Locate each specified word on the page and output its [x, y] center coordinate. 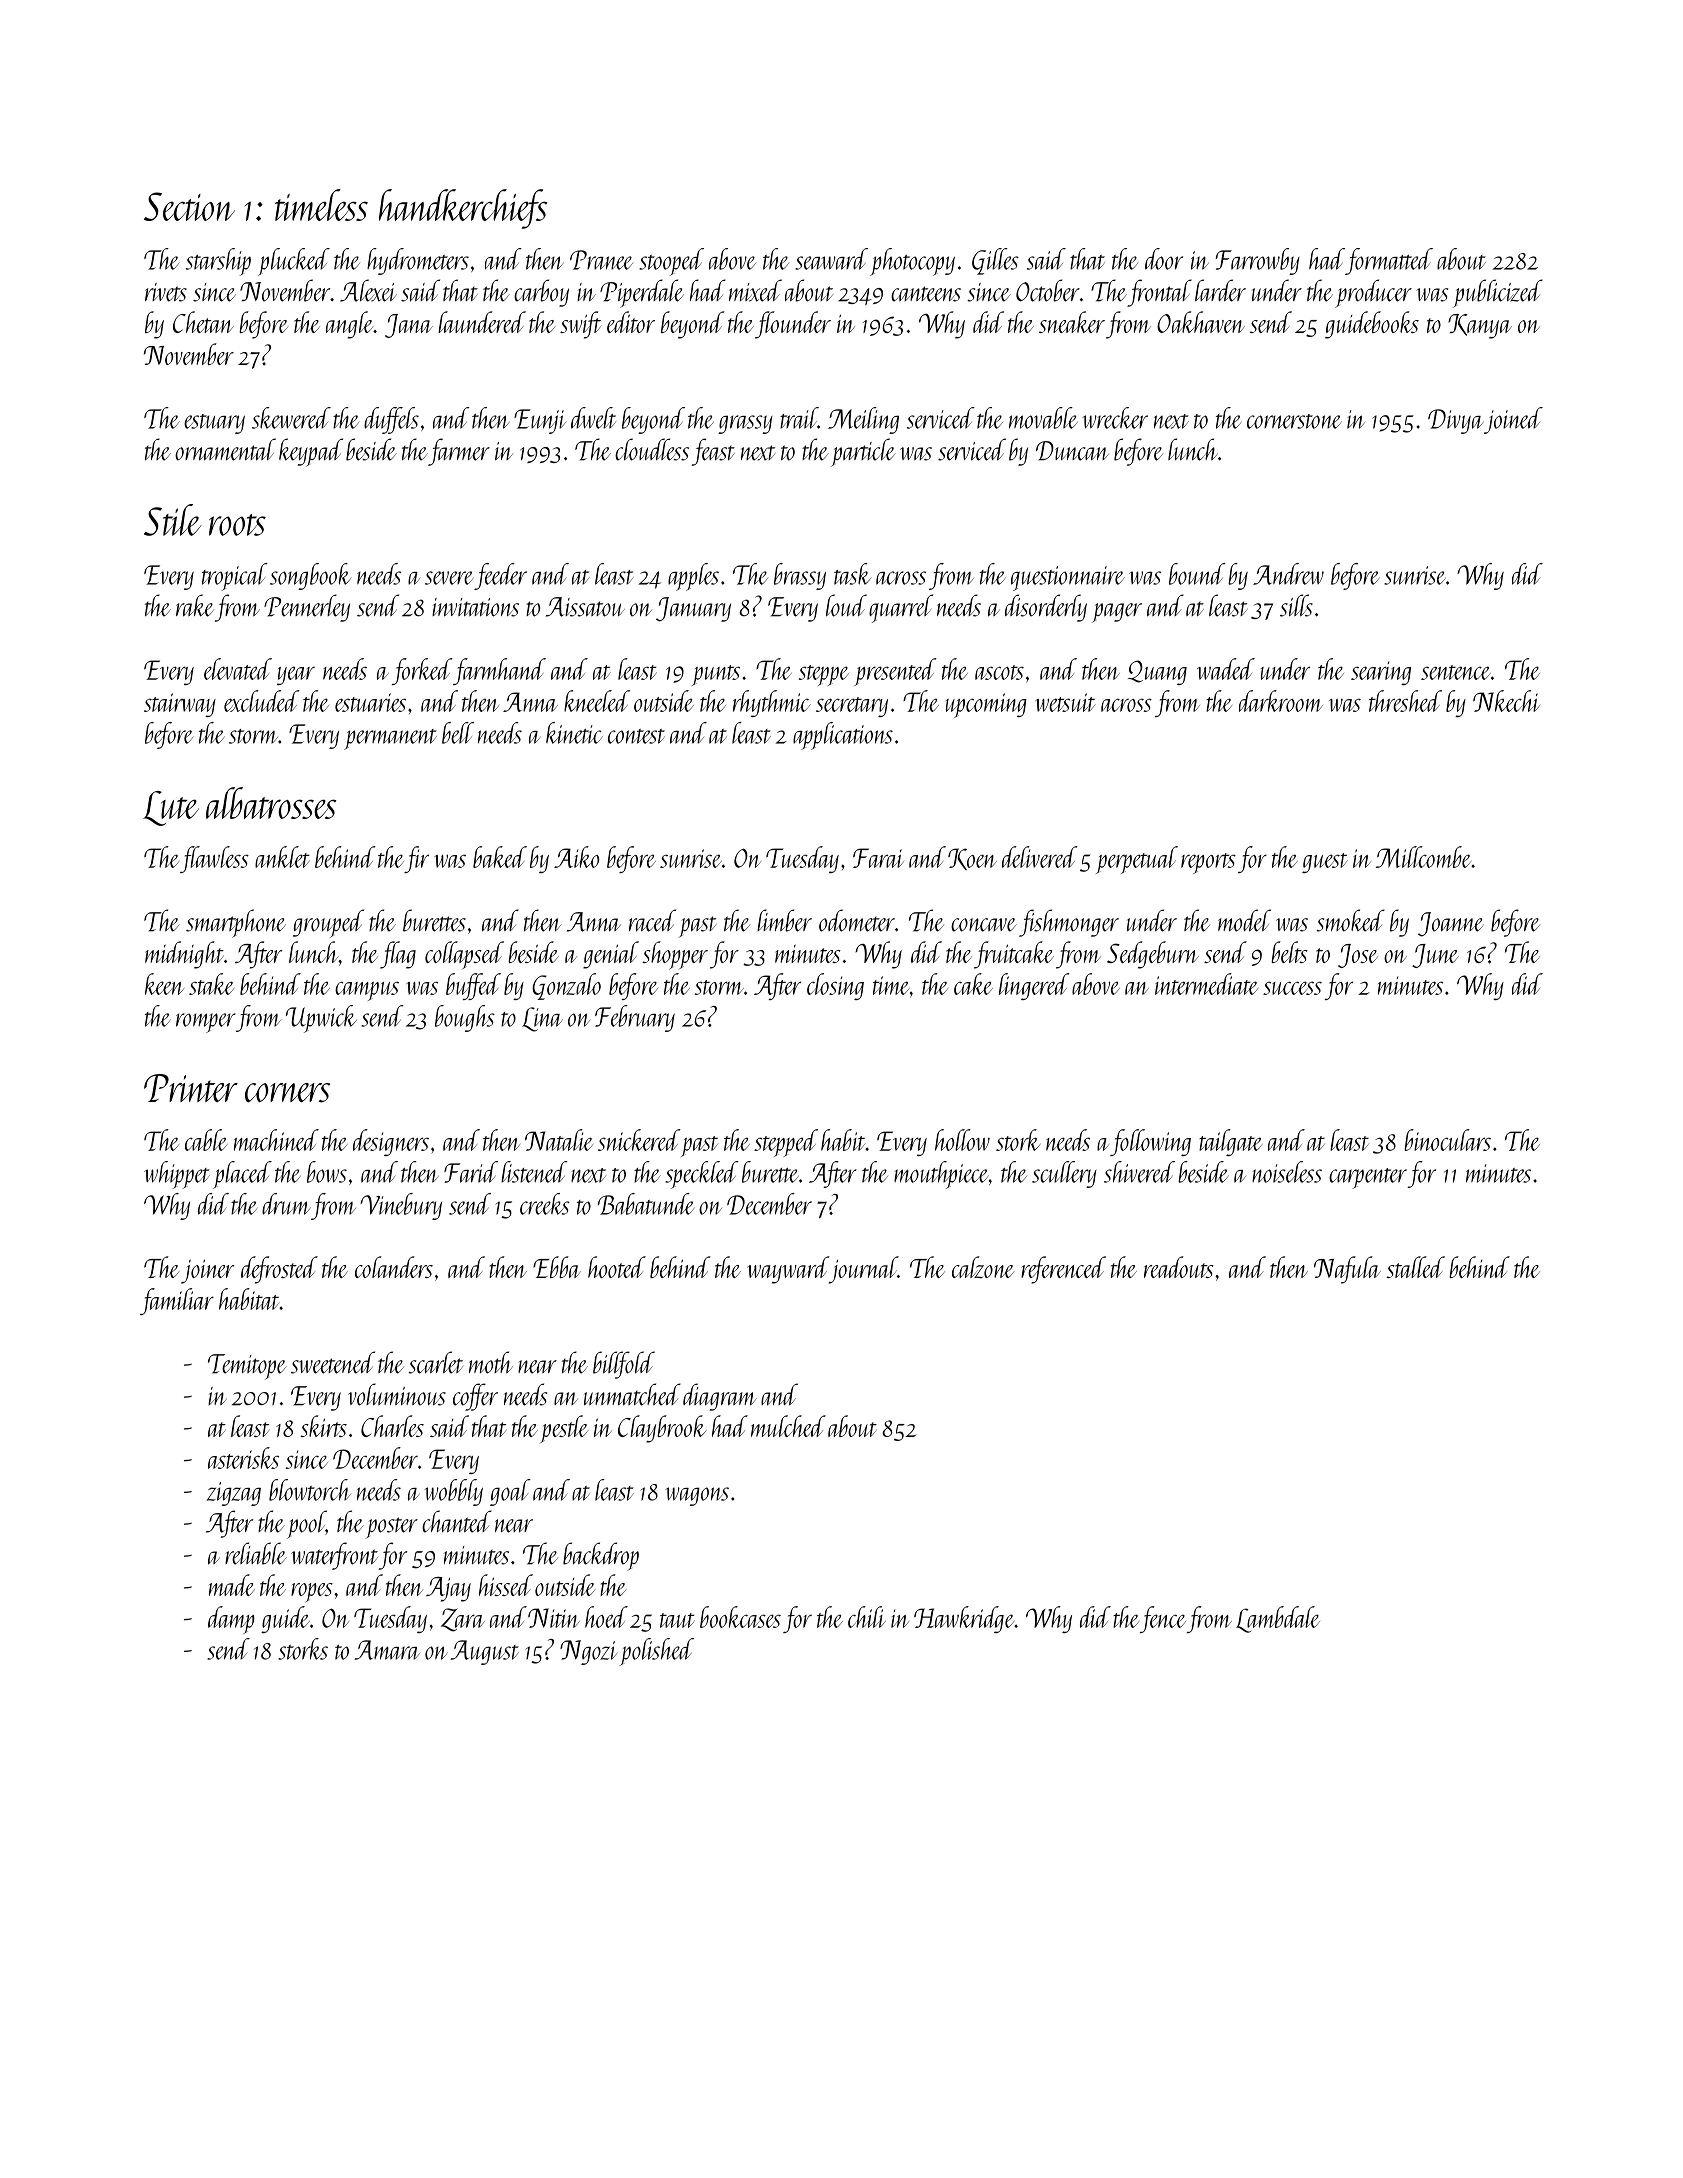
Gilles [995, 261]
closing [835, 986]
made [232, 1585]
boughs [465, 1018]
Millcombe [1424, 857]
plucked [294, 262]
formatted [1389, 261]
